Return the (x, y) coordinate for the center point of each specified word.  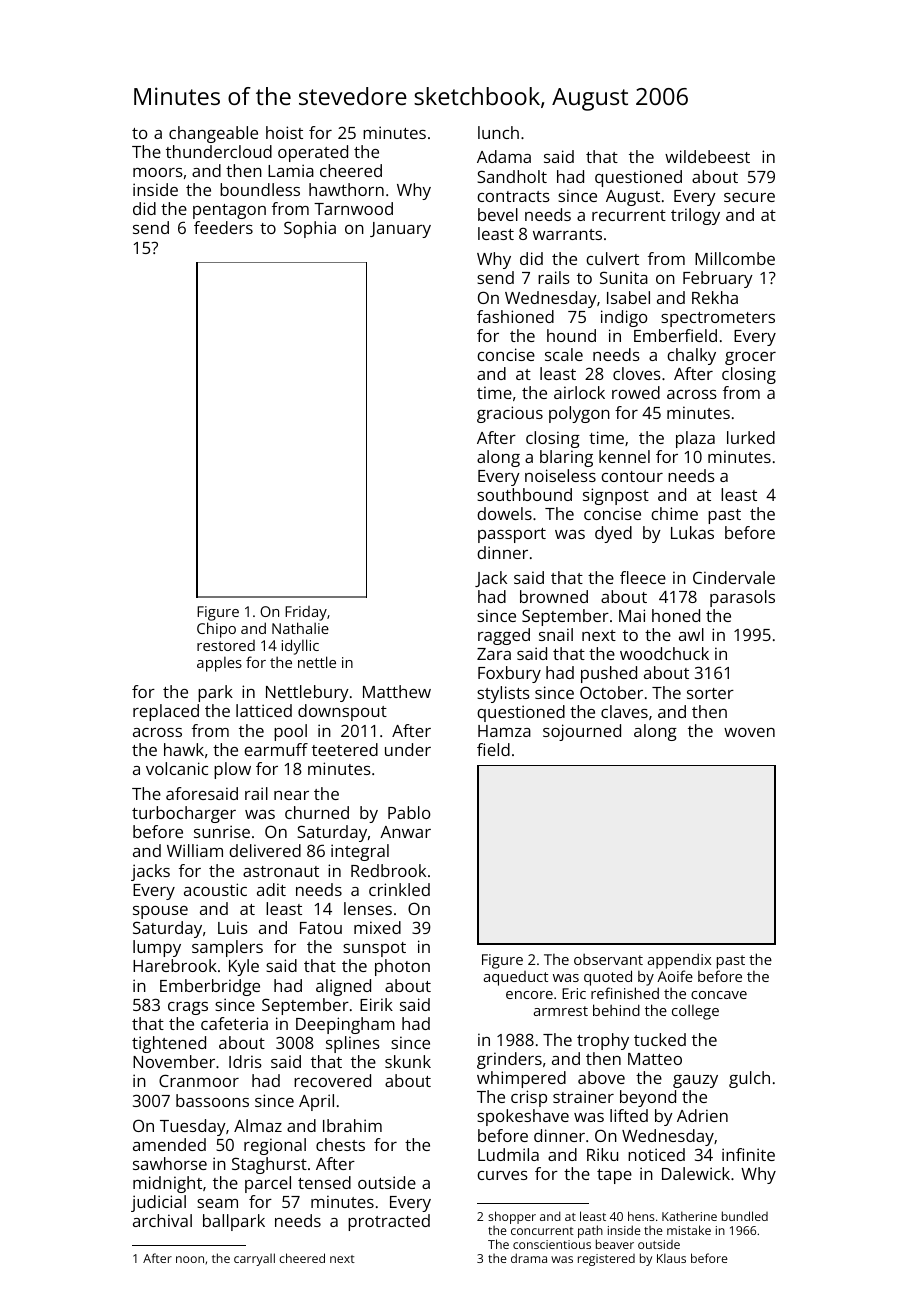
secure (749, 197)
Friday (306, 613)
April (316, 1102)
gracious (510, 414)
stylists (503, 694)
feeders (223, 227)
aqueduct (516, 978)
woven (749, 732)
